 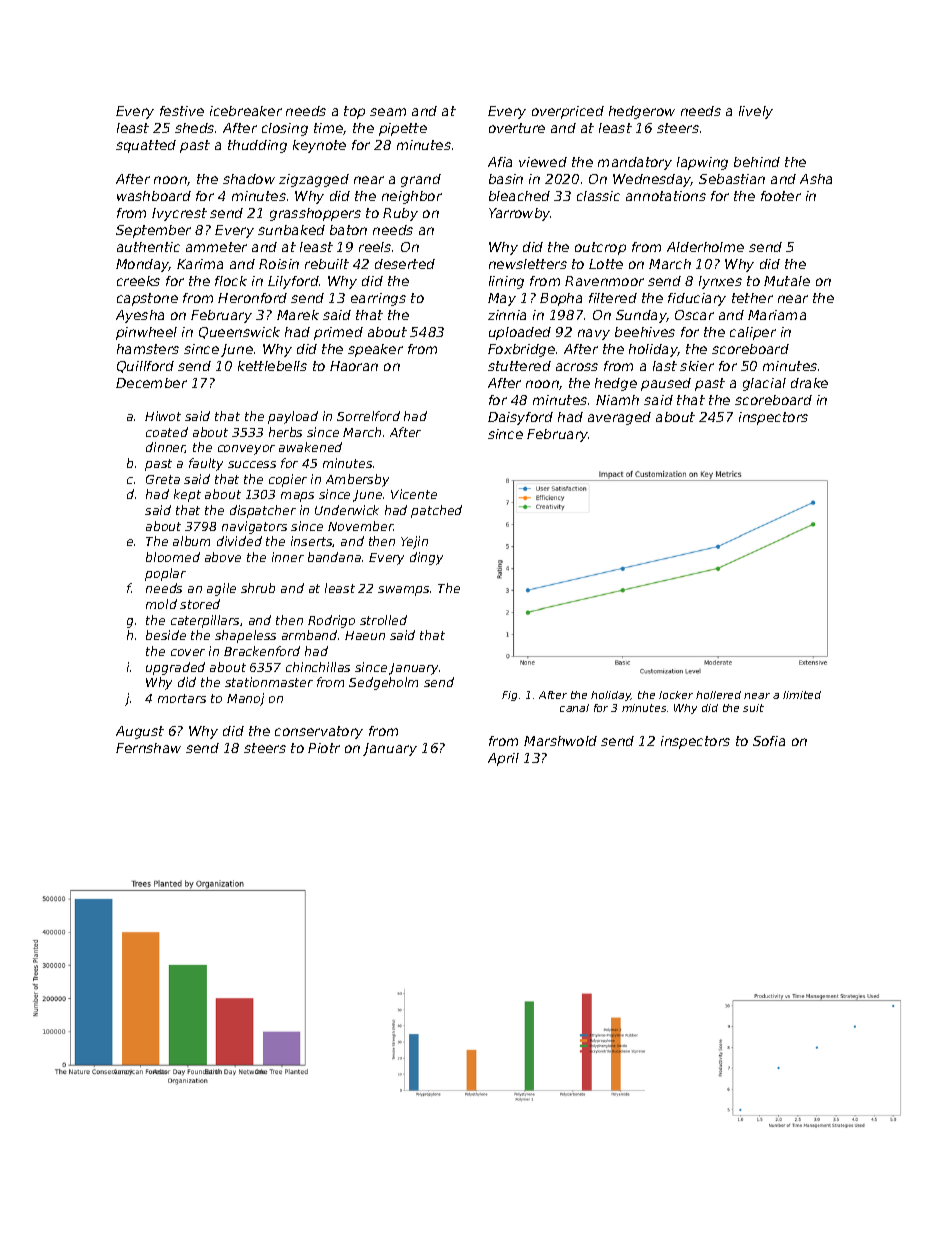 What do you see at coordinates (187, 495) in the image?
I see `kept` at bounding box center [187, 495].
